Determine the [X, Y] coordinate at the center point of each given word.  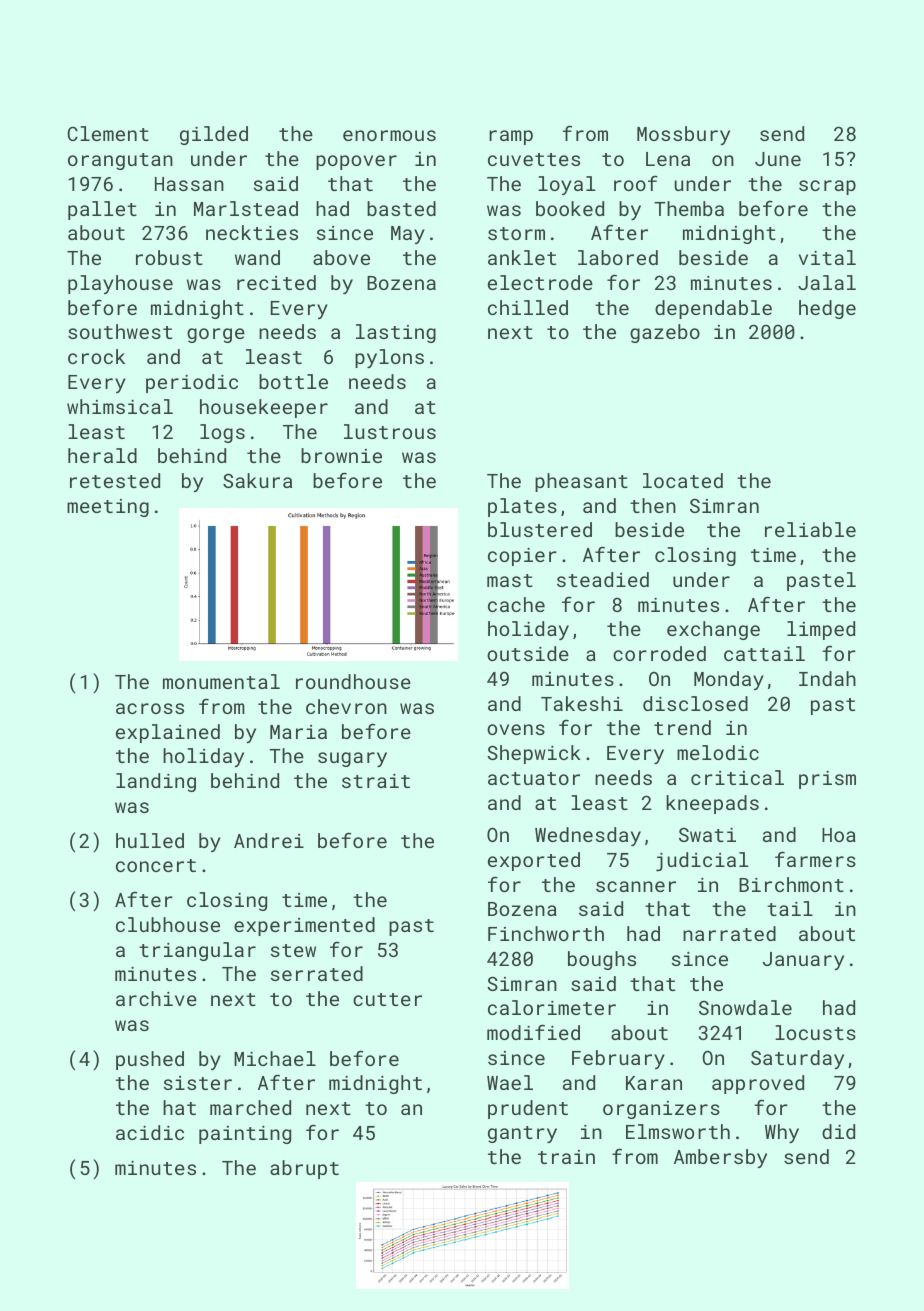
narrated [729, 933]
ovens [516, 729]
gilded [214, 135]
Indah [827, 678]
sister [198, 1083]
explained [168, 733]
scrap [827, 187]
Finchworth [546, 933]
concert [156, 865]
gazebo [665, 333]
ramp [511, 137]
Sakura [257, 480]
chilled [528, 307]
